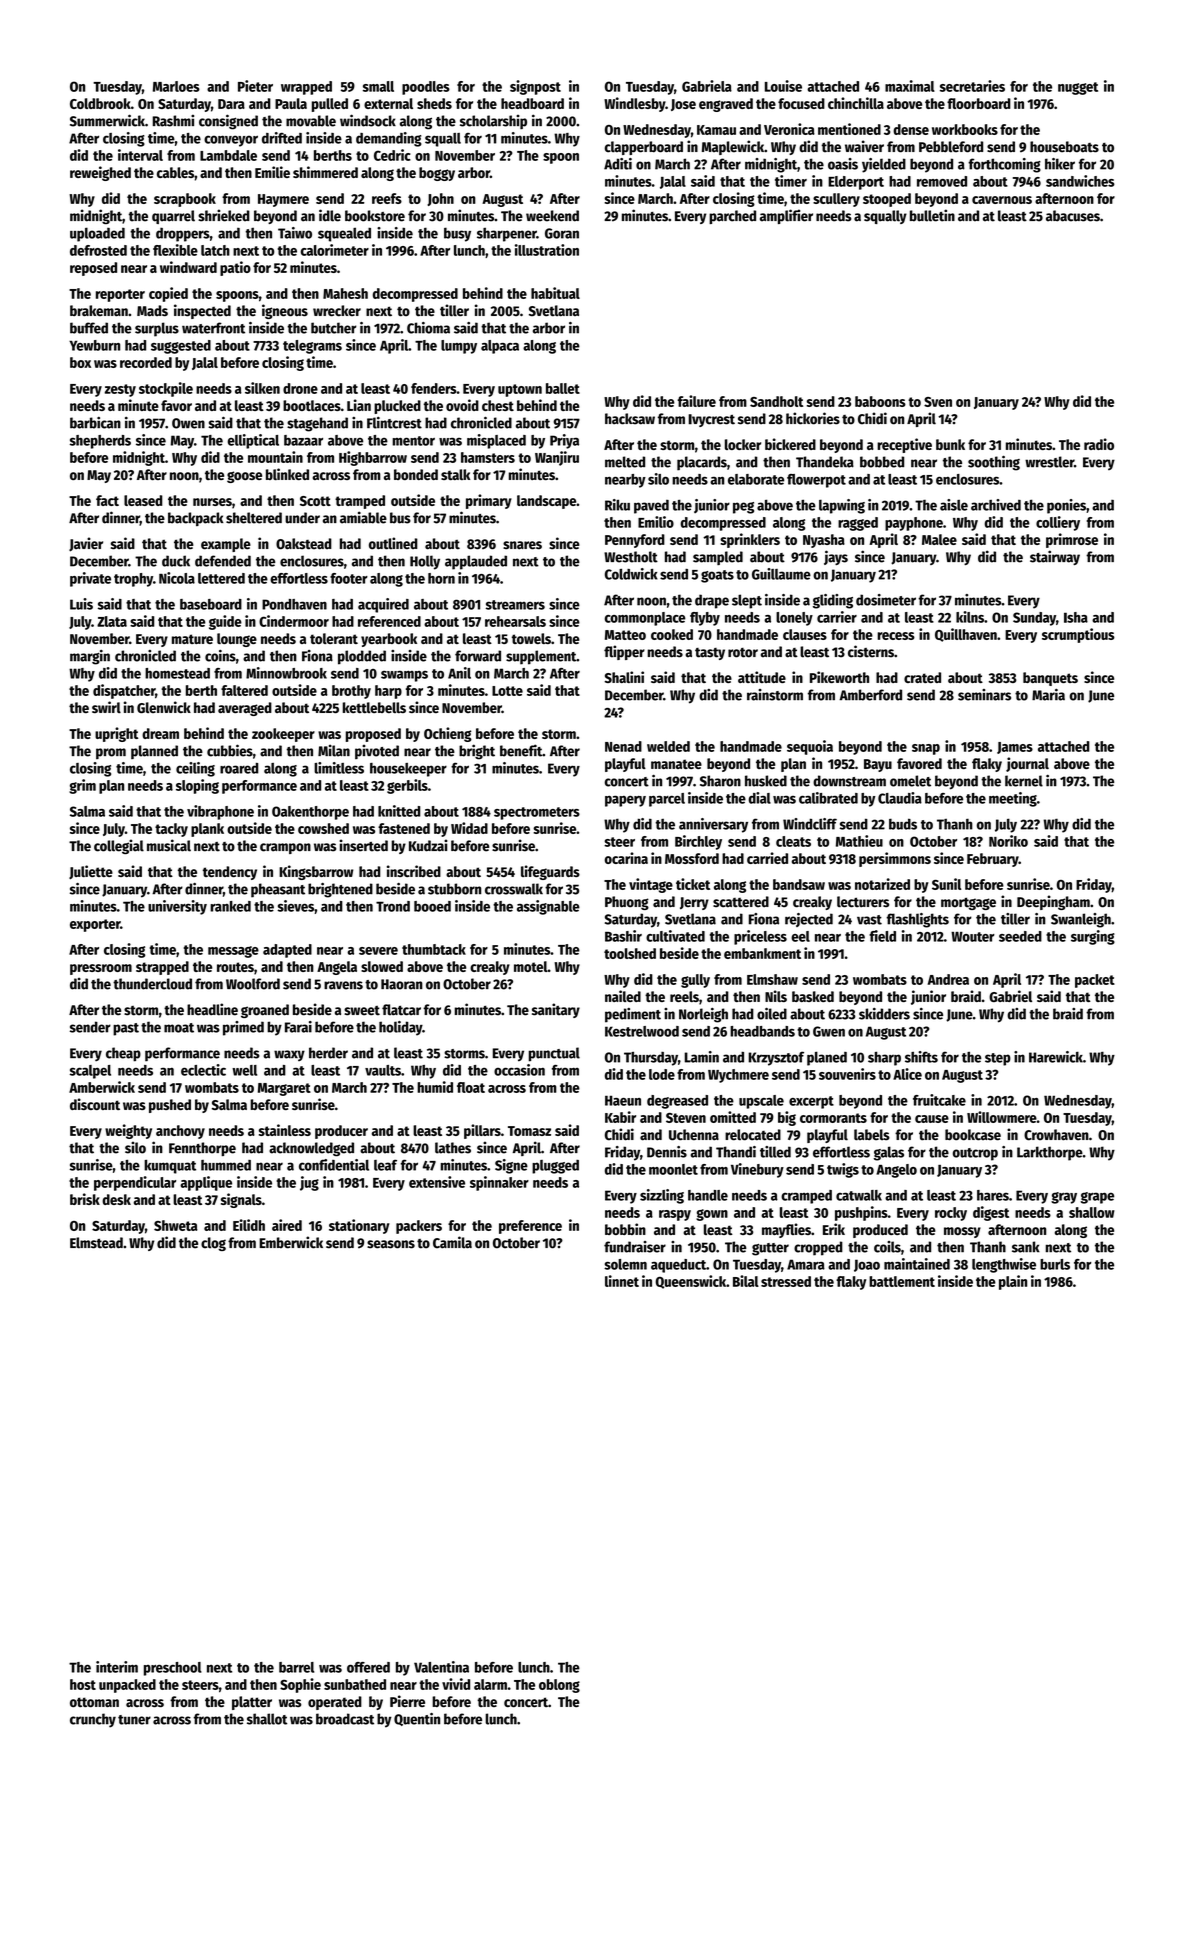 The image size is (1184, 1951). What do you see at coordinates (702, 463) in the document?
I see `placards` at bounding box center [702, 463].
